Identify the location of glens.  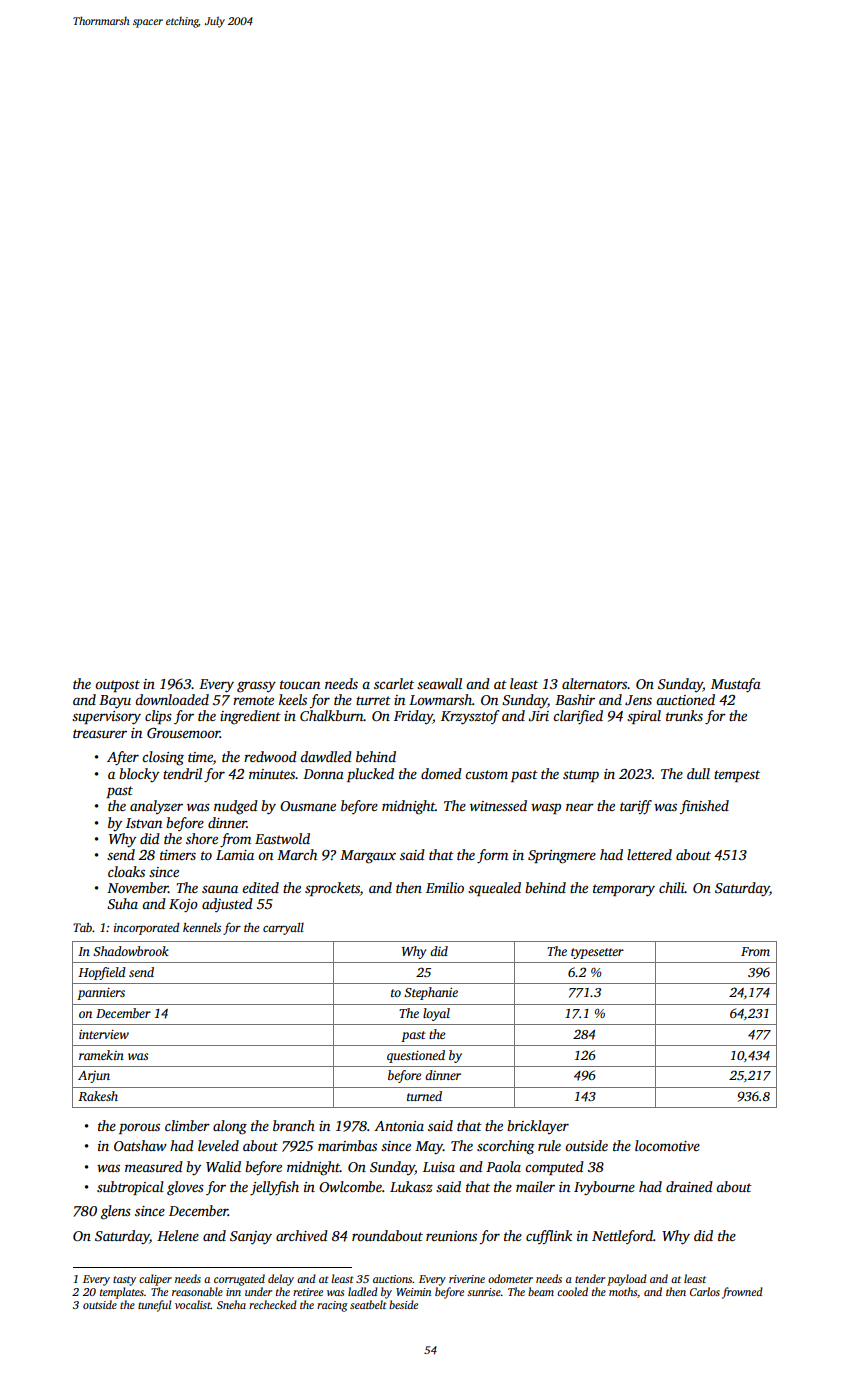
(116, 1212).
